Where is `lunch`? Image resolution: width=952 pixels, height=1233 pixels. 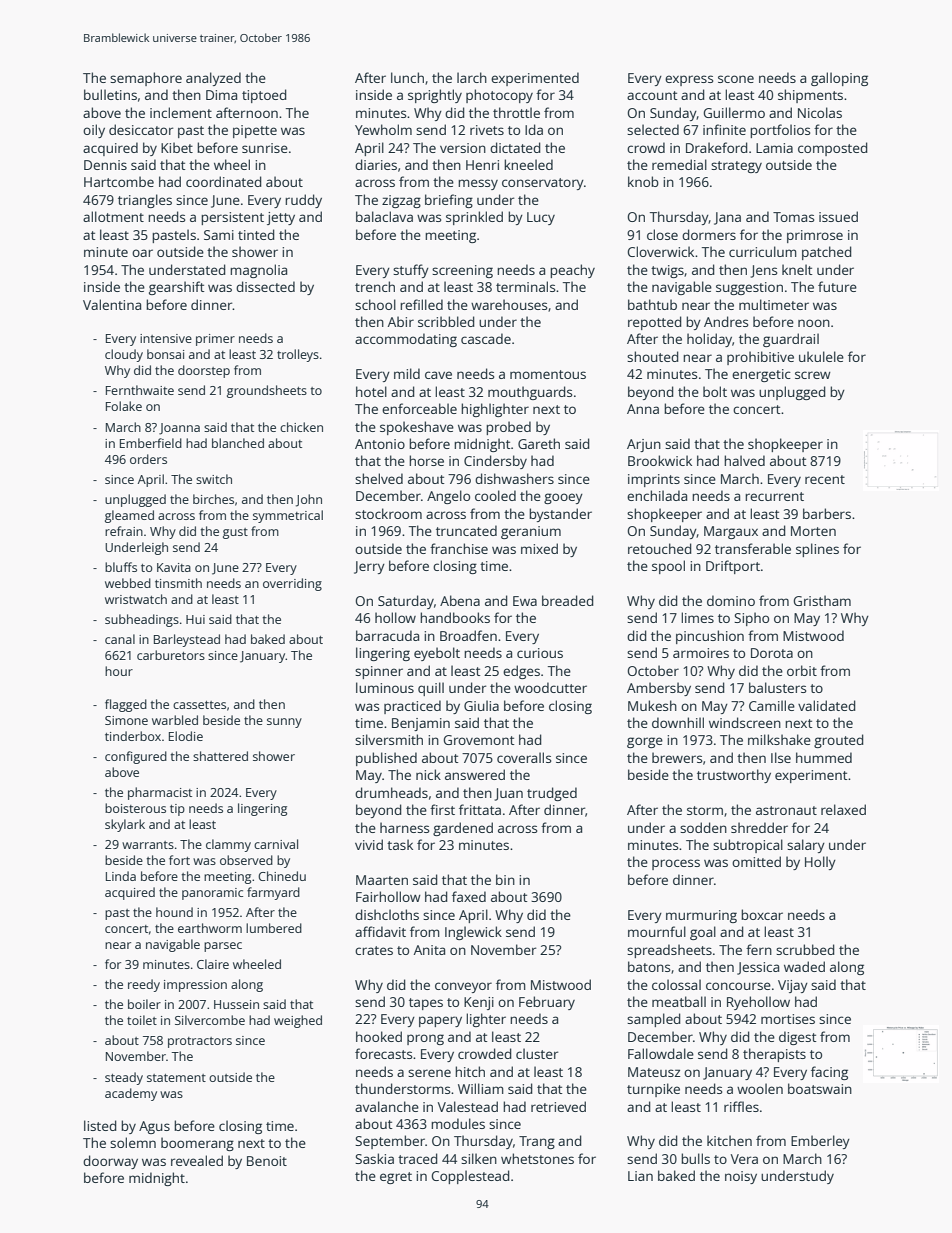
lunch is located at coordinates (407, 77).
